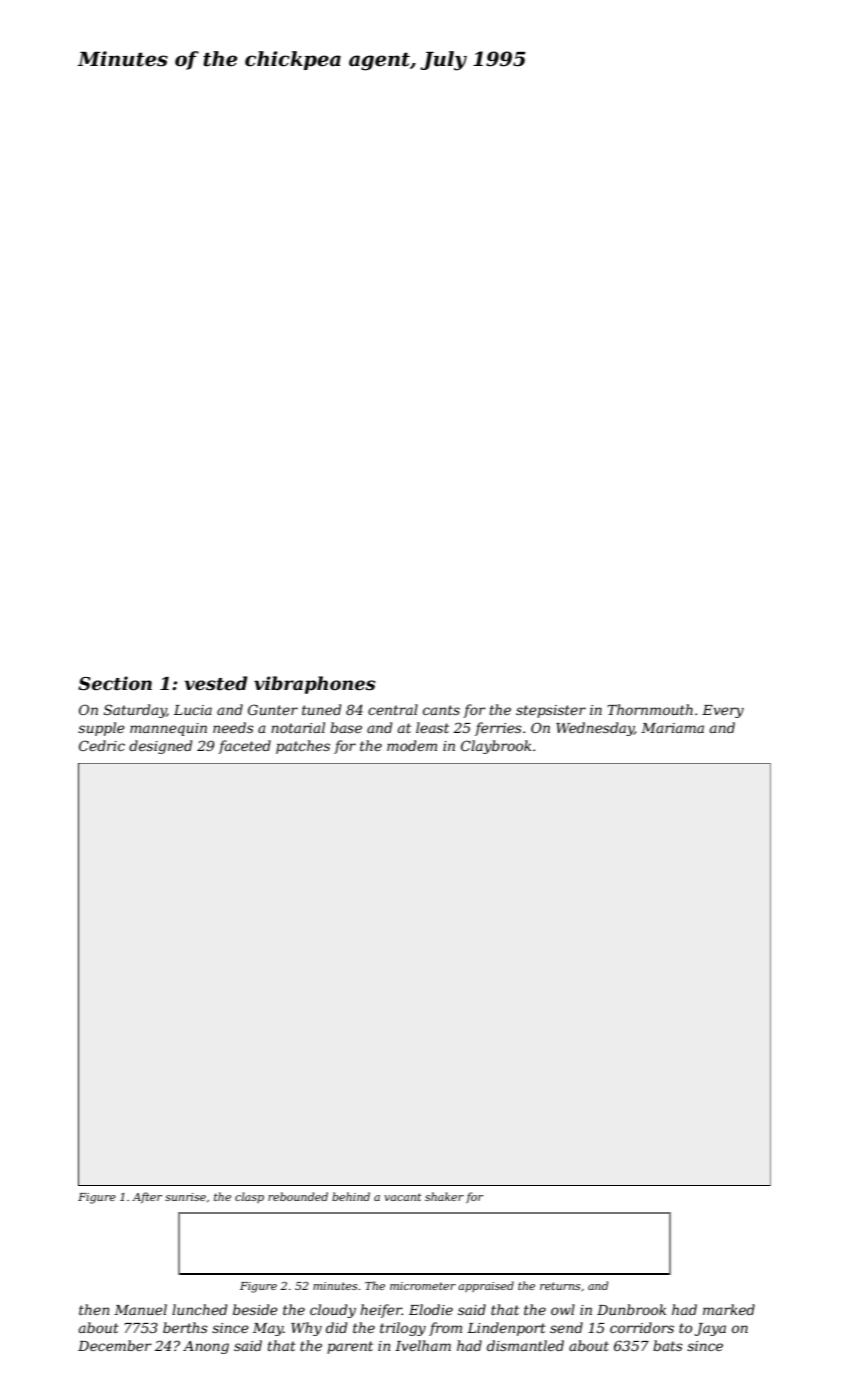 The image size is (849, 1400). I want to click on behind, so click(351, 1196).
